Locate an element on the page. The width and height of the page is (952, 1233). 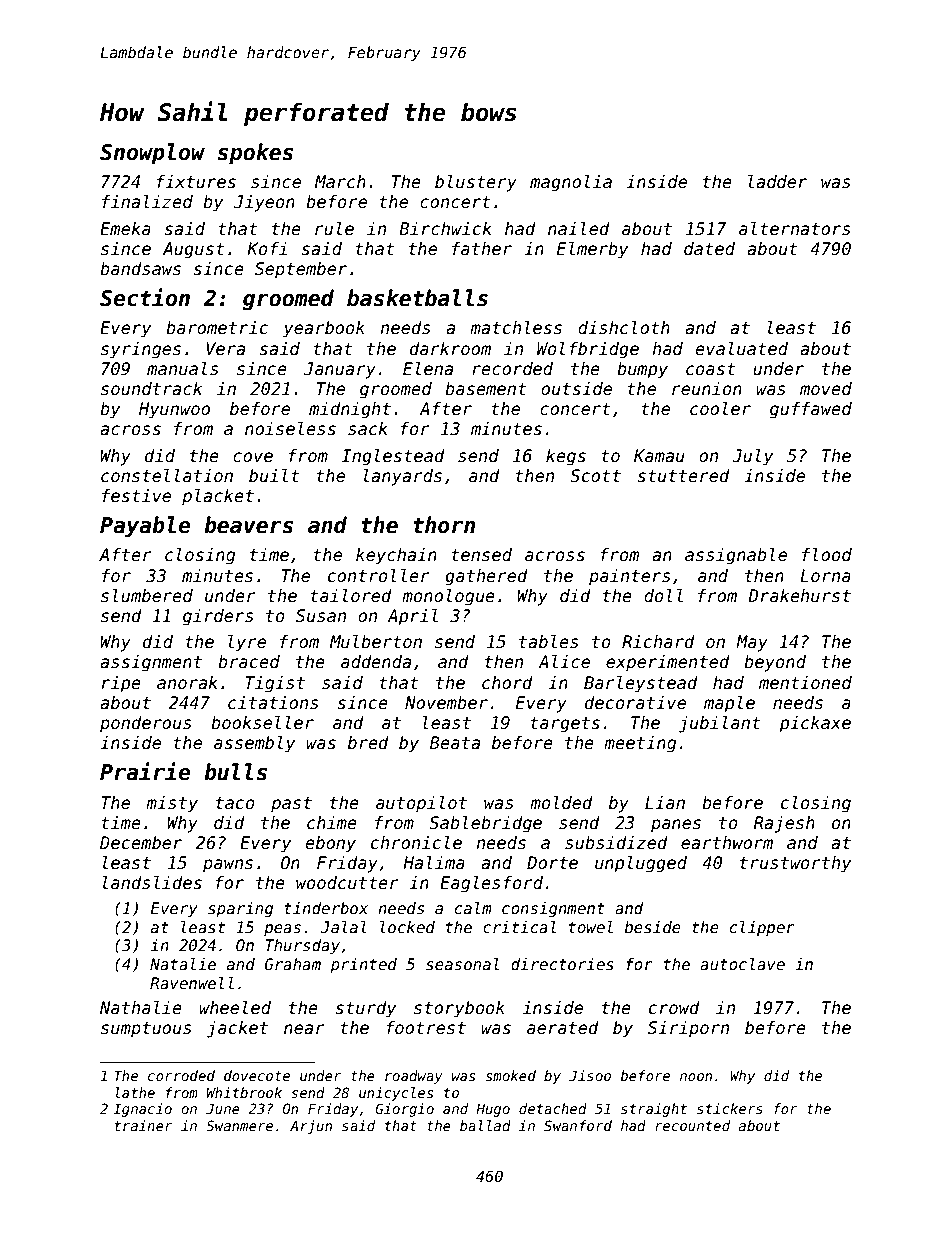
alternators is located at coordinates (795, 229).
